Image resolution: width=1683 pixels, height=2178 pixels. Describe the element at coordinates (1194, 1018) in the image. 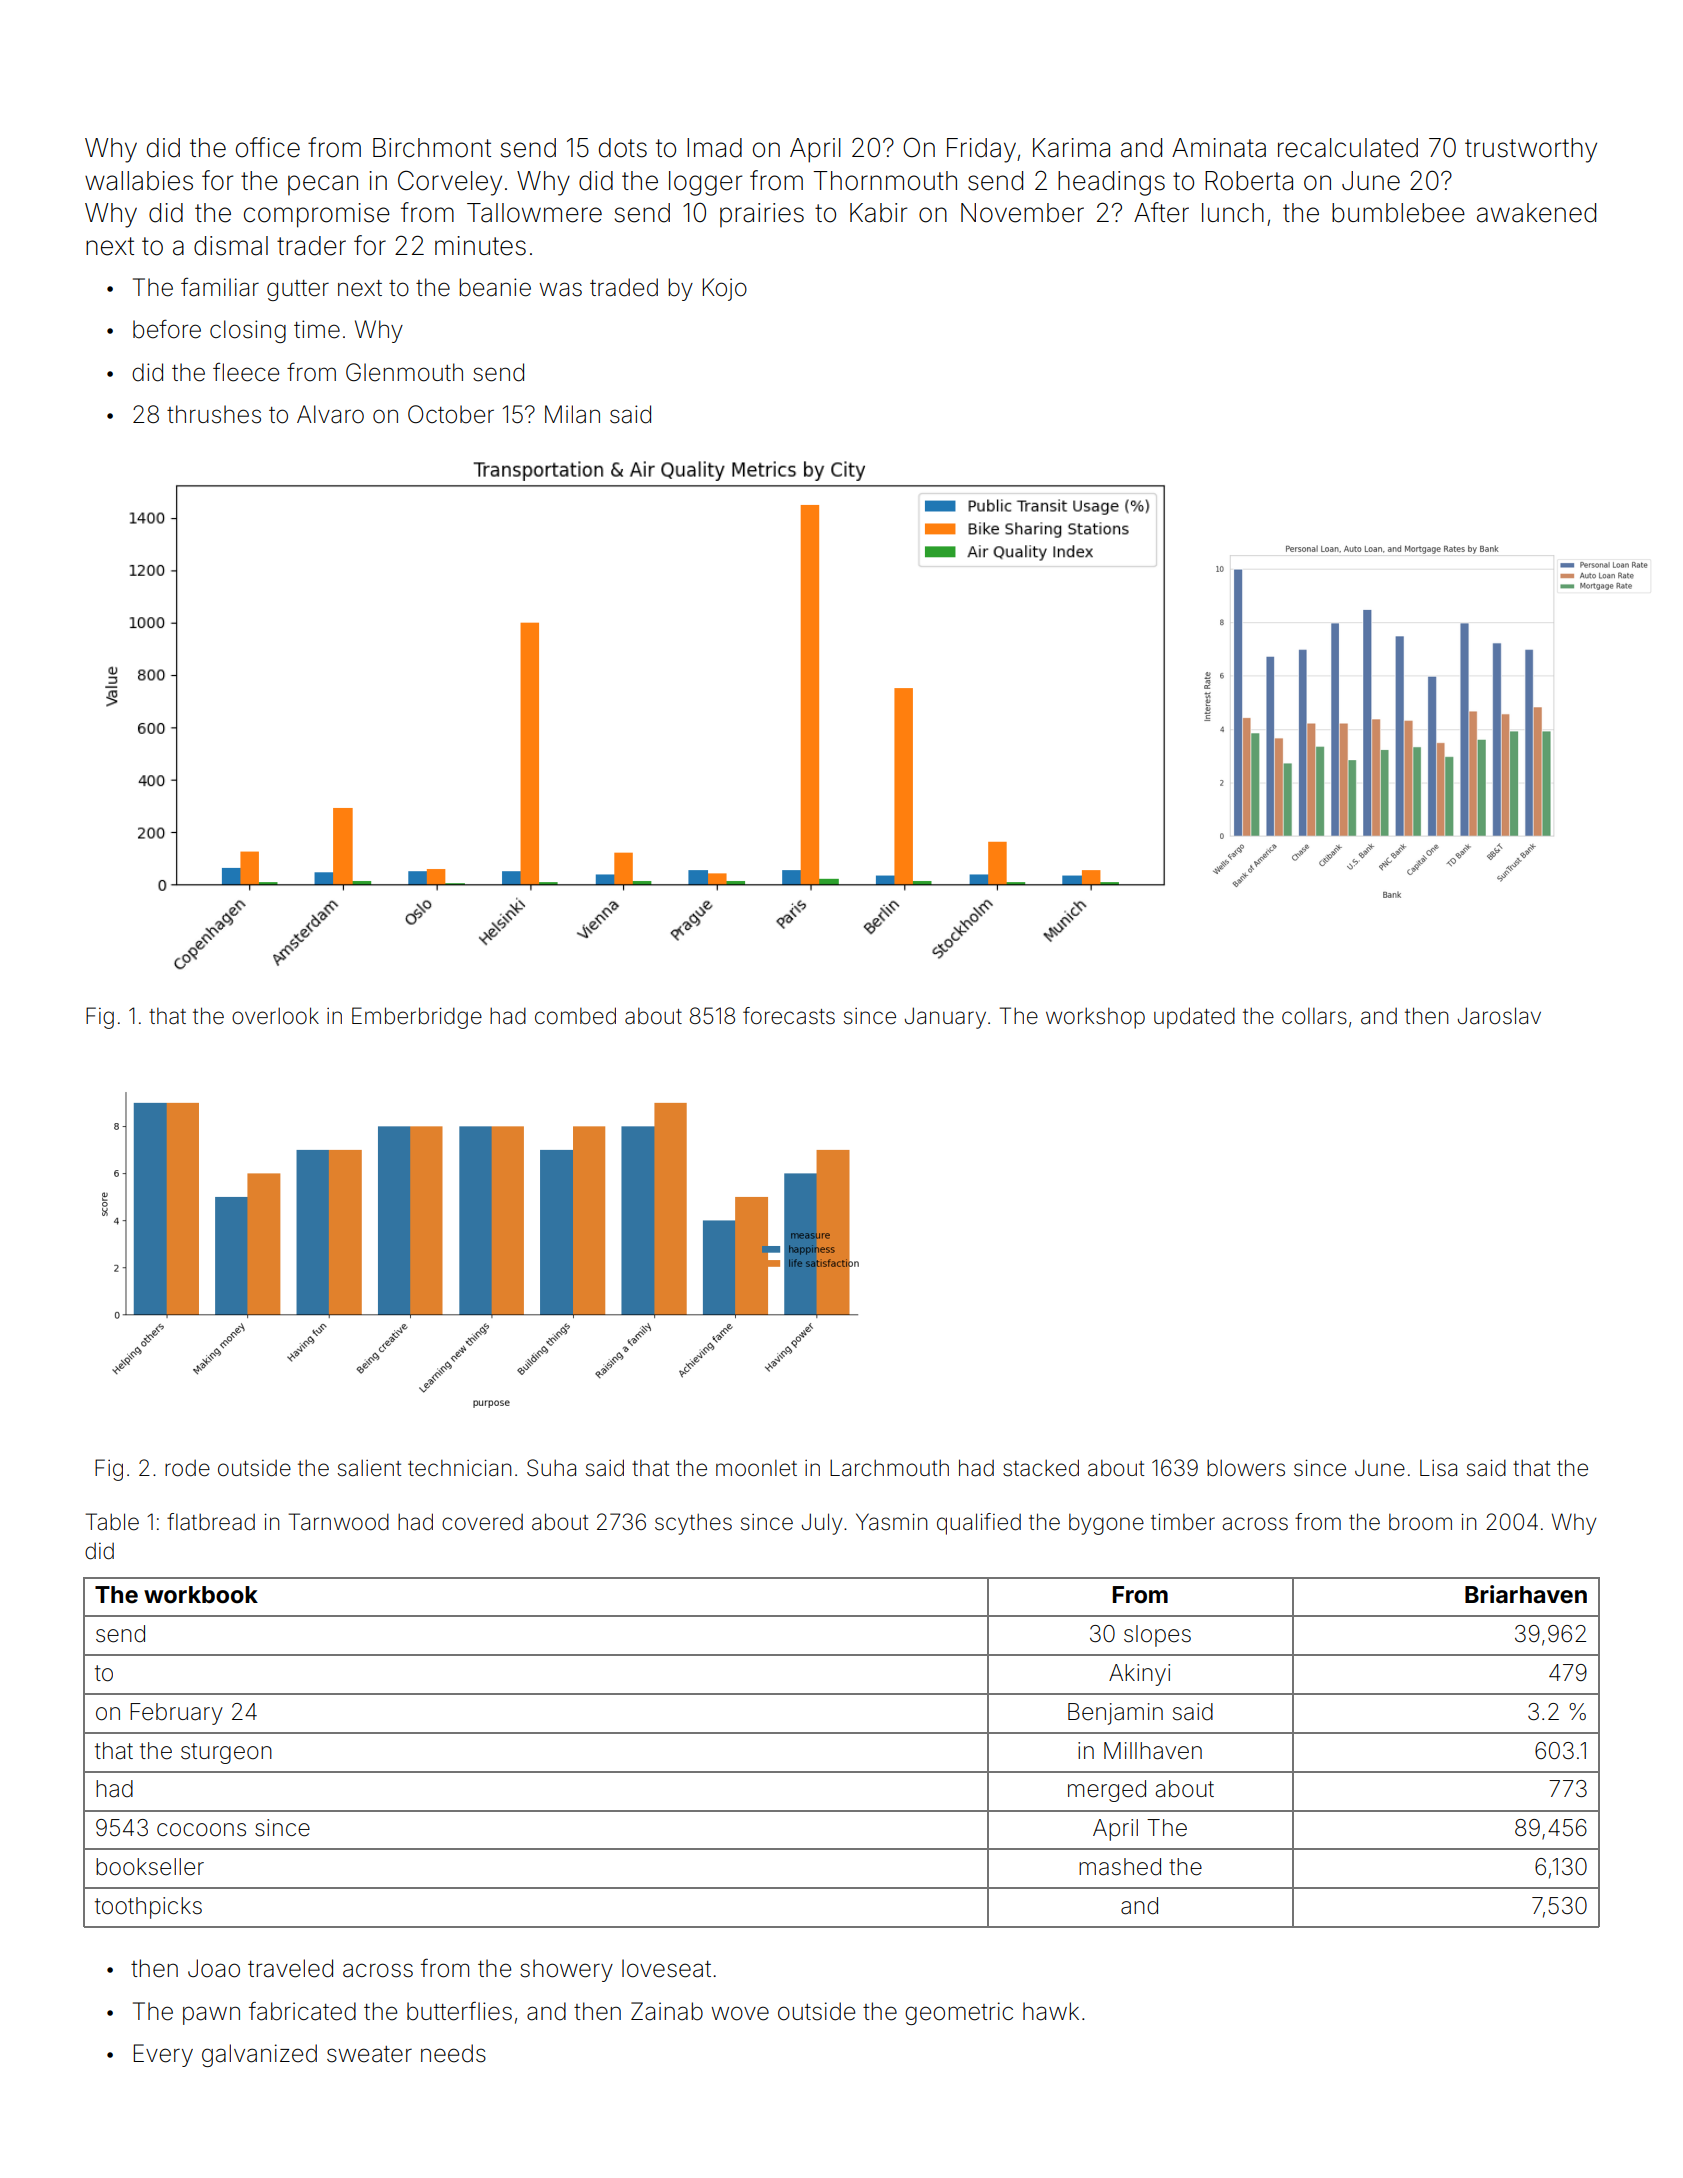

I see `updated` at that location.
